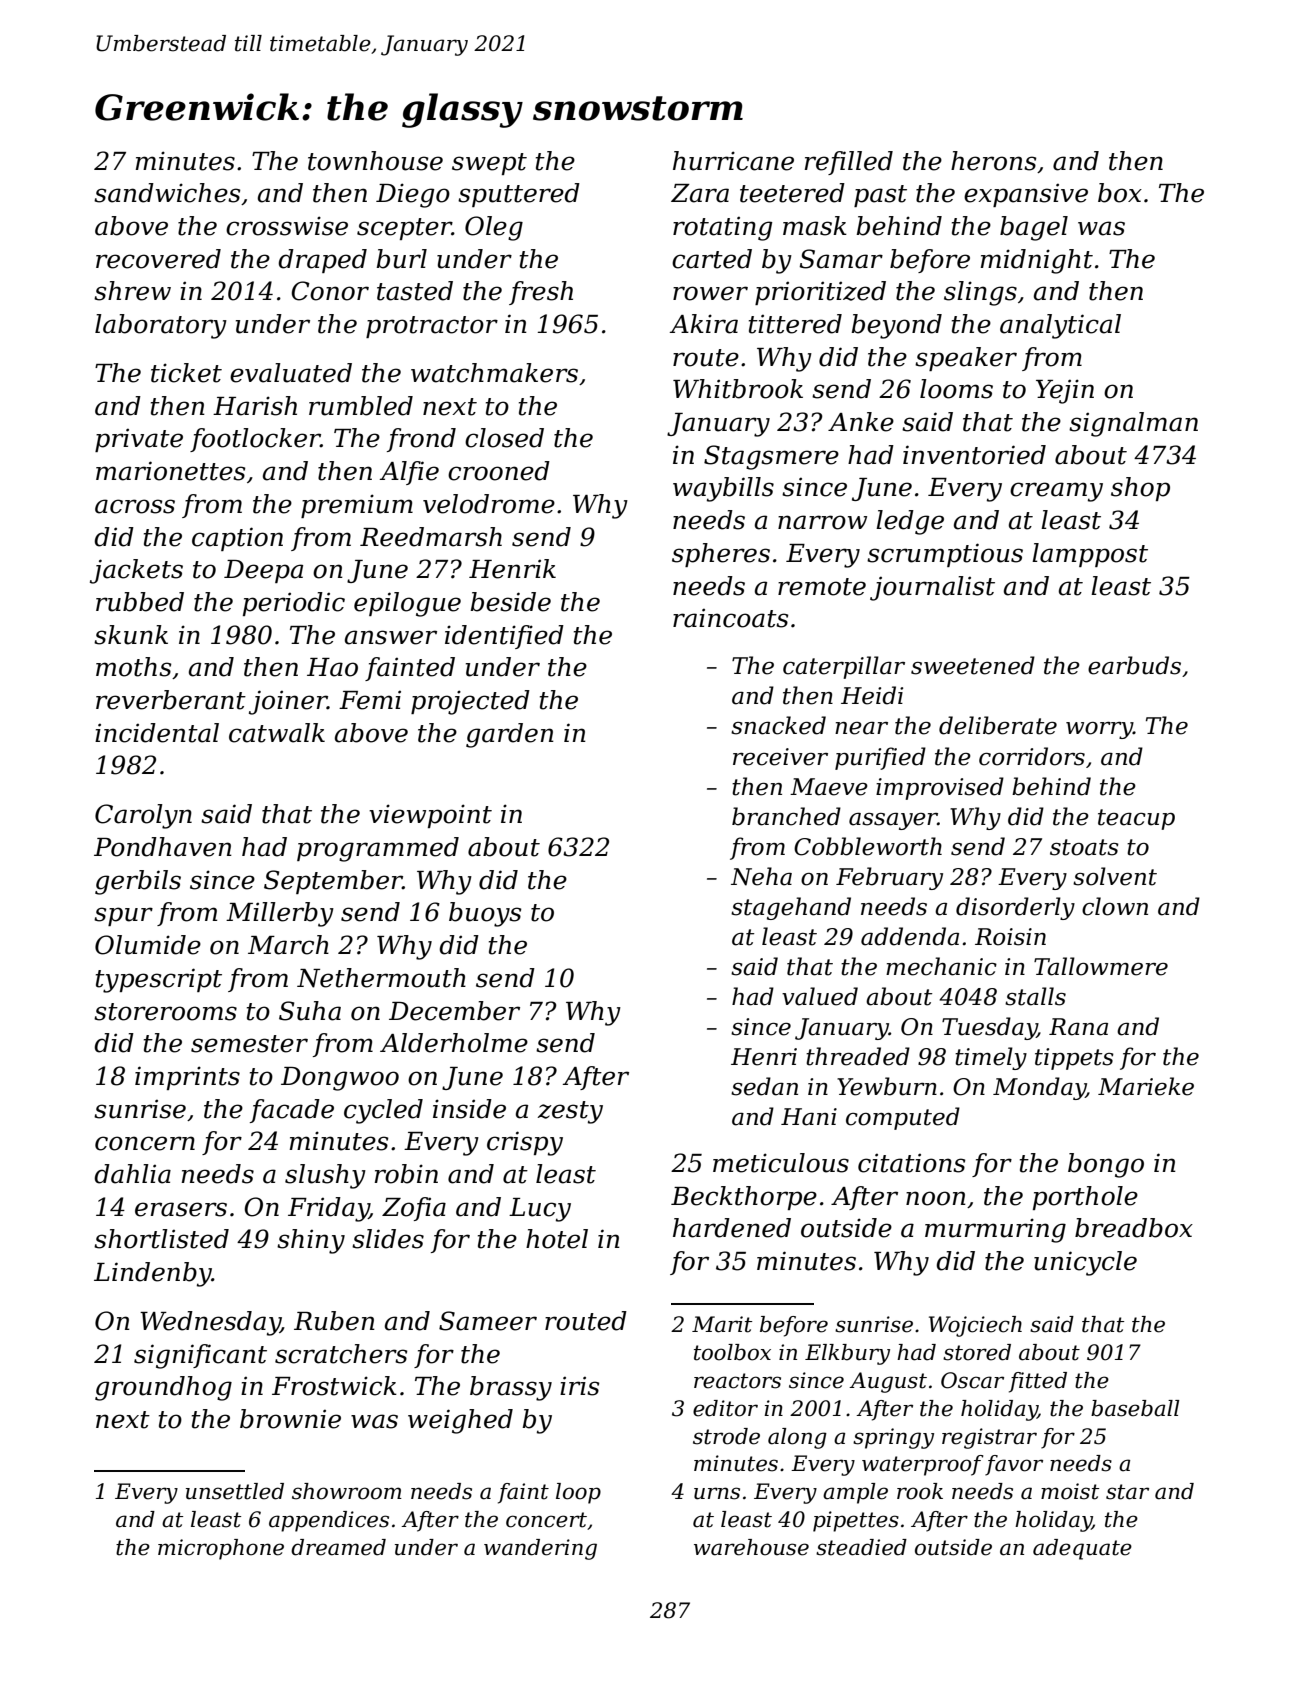  Describe the element at coordinates (139, 440) in the document. I see `private` at that location.
